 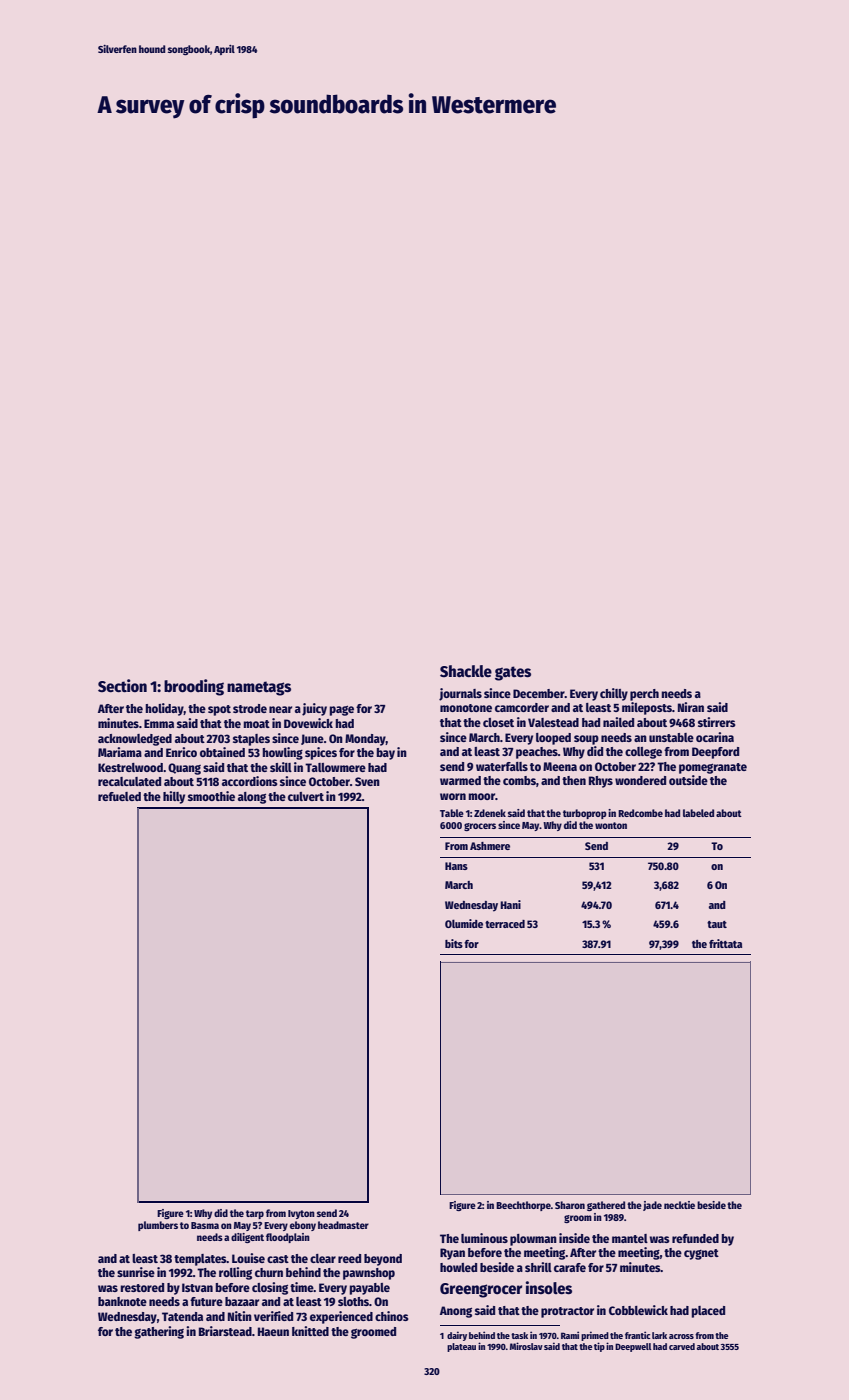 I want to click on waterfalls, so click(x=502, y=766).
